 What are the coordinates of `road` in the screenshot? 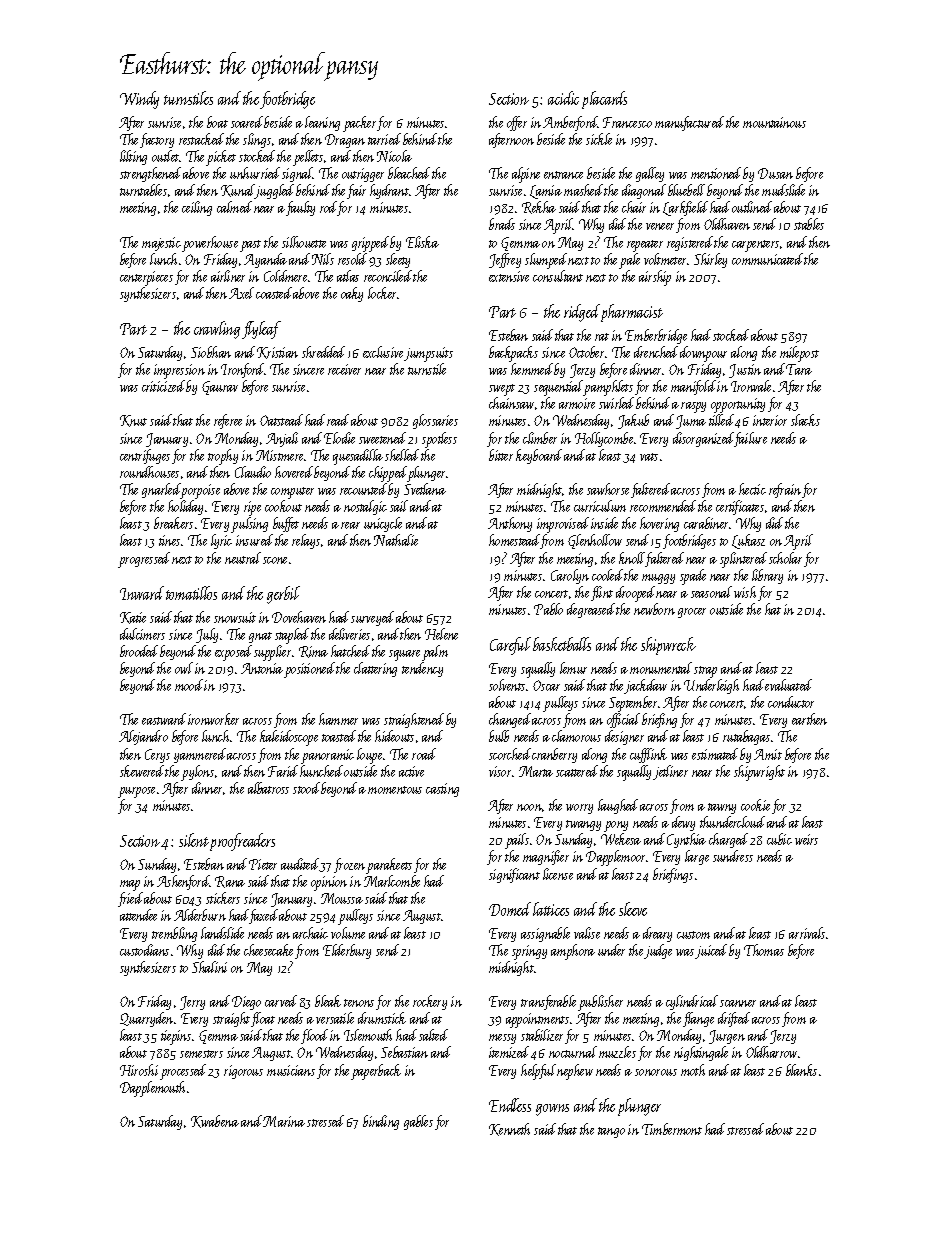 It's located at (424, 754).
